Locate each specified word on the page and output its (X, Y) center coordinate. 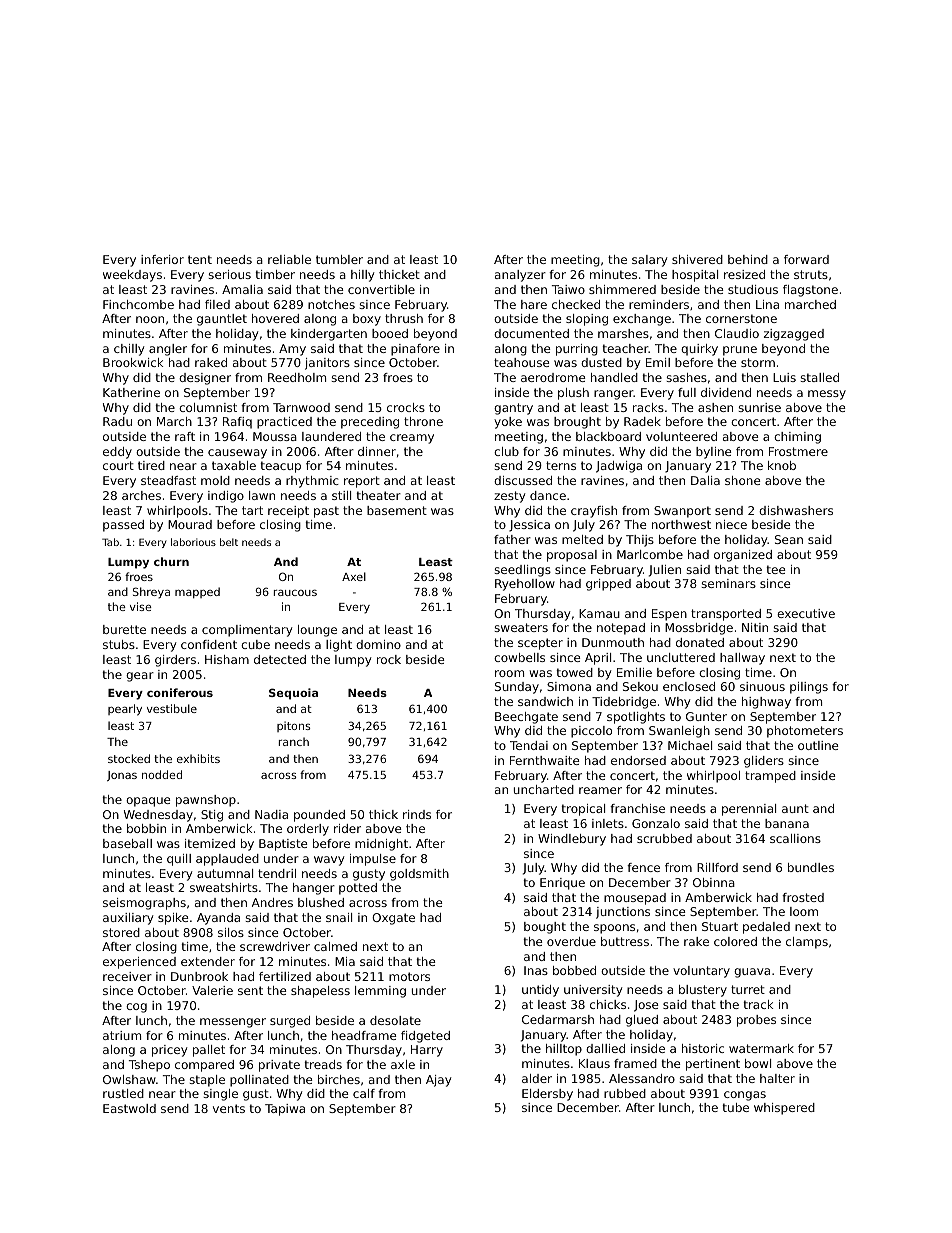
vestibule (172, 708)
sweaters (521, 627)
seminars (728, 583)
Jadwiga (619, 467)
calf (364, 1093)
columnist (208, 407)
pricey (169, 1051)
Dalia (705, 480)
